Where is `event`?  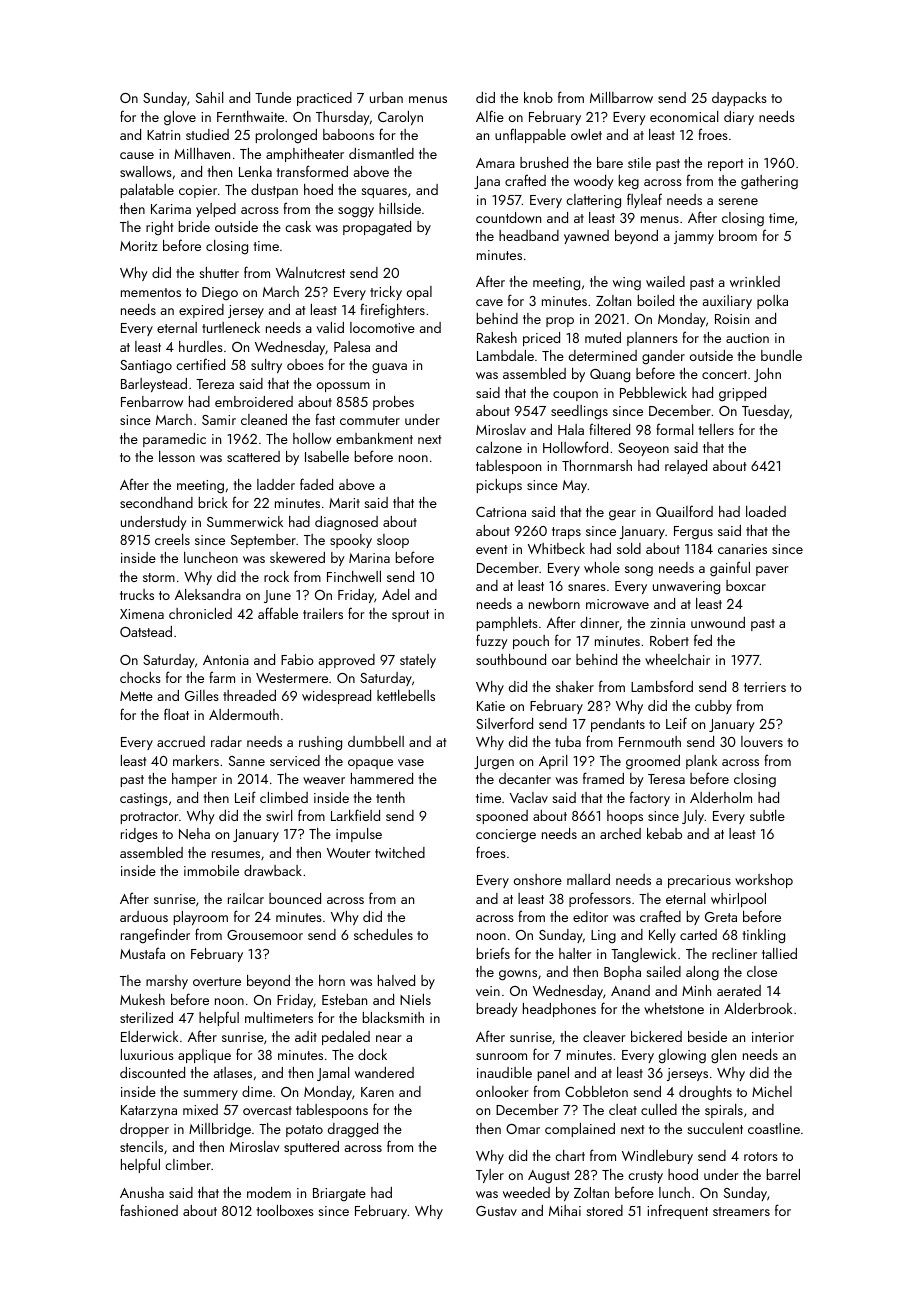
event is located at coordinates (491, 549).
